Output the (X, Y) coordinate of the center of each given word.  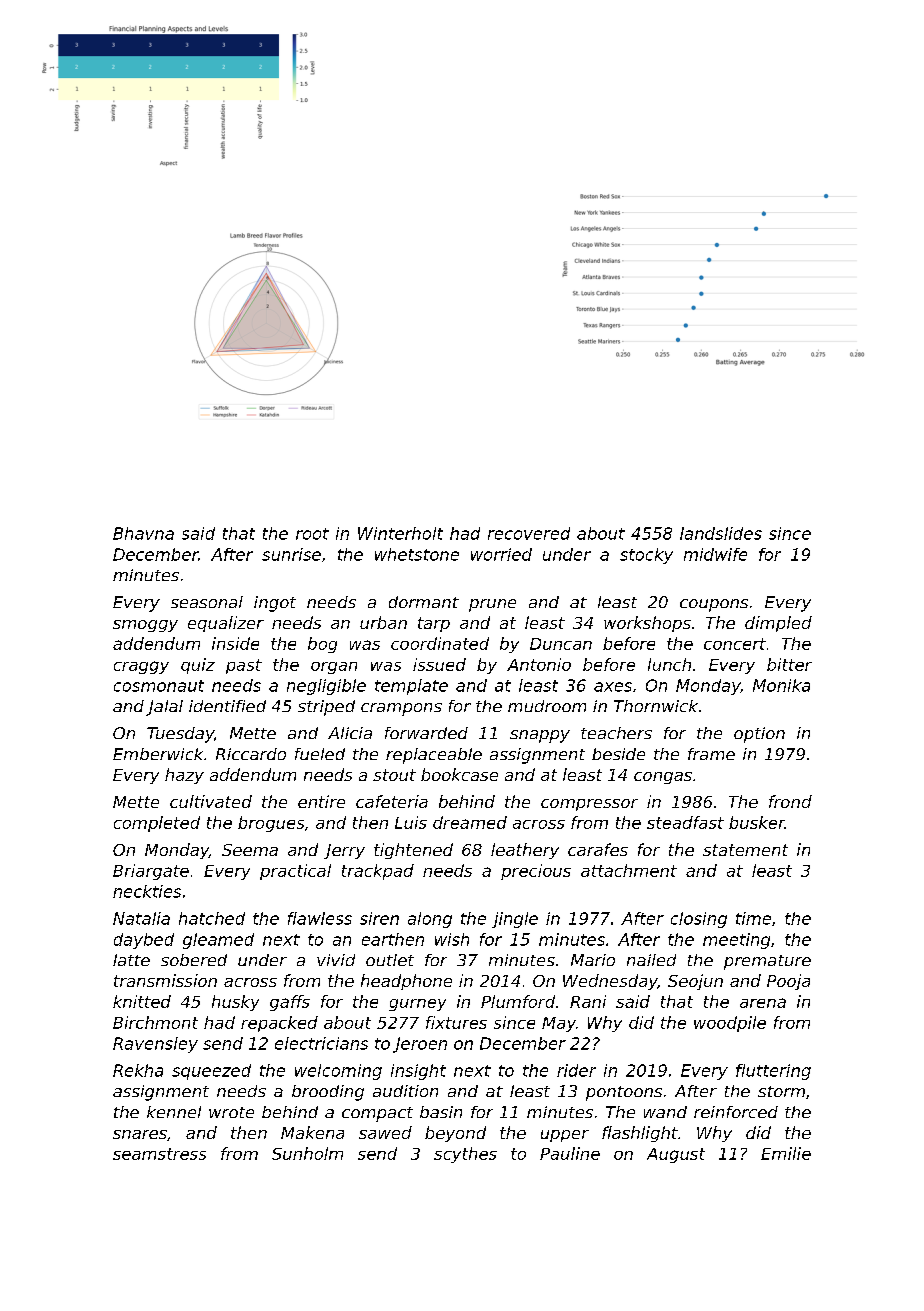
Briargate (151, 872)
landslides (721, 533)
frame (711, 754)
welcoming (338, 1072)
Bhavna (143, 533)
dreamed (470, 822)
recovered (529, 533)
